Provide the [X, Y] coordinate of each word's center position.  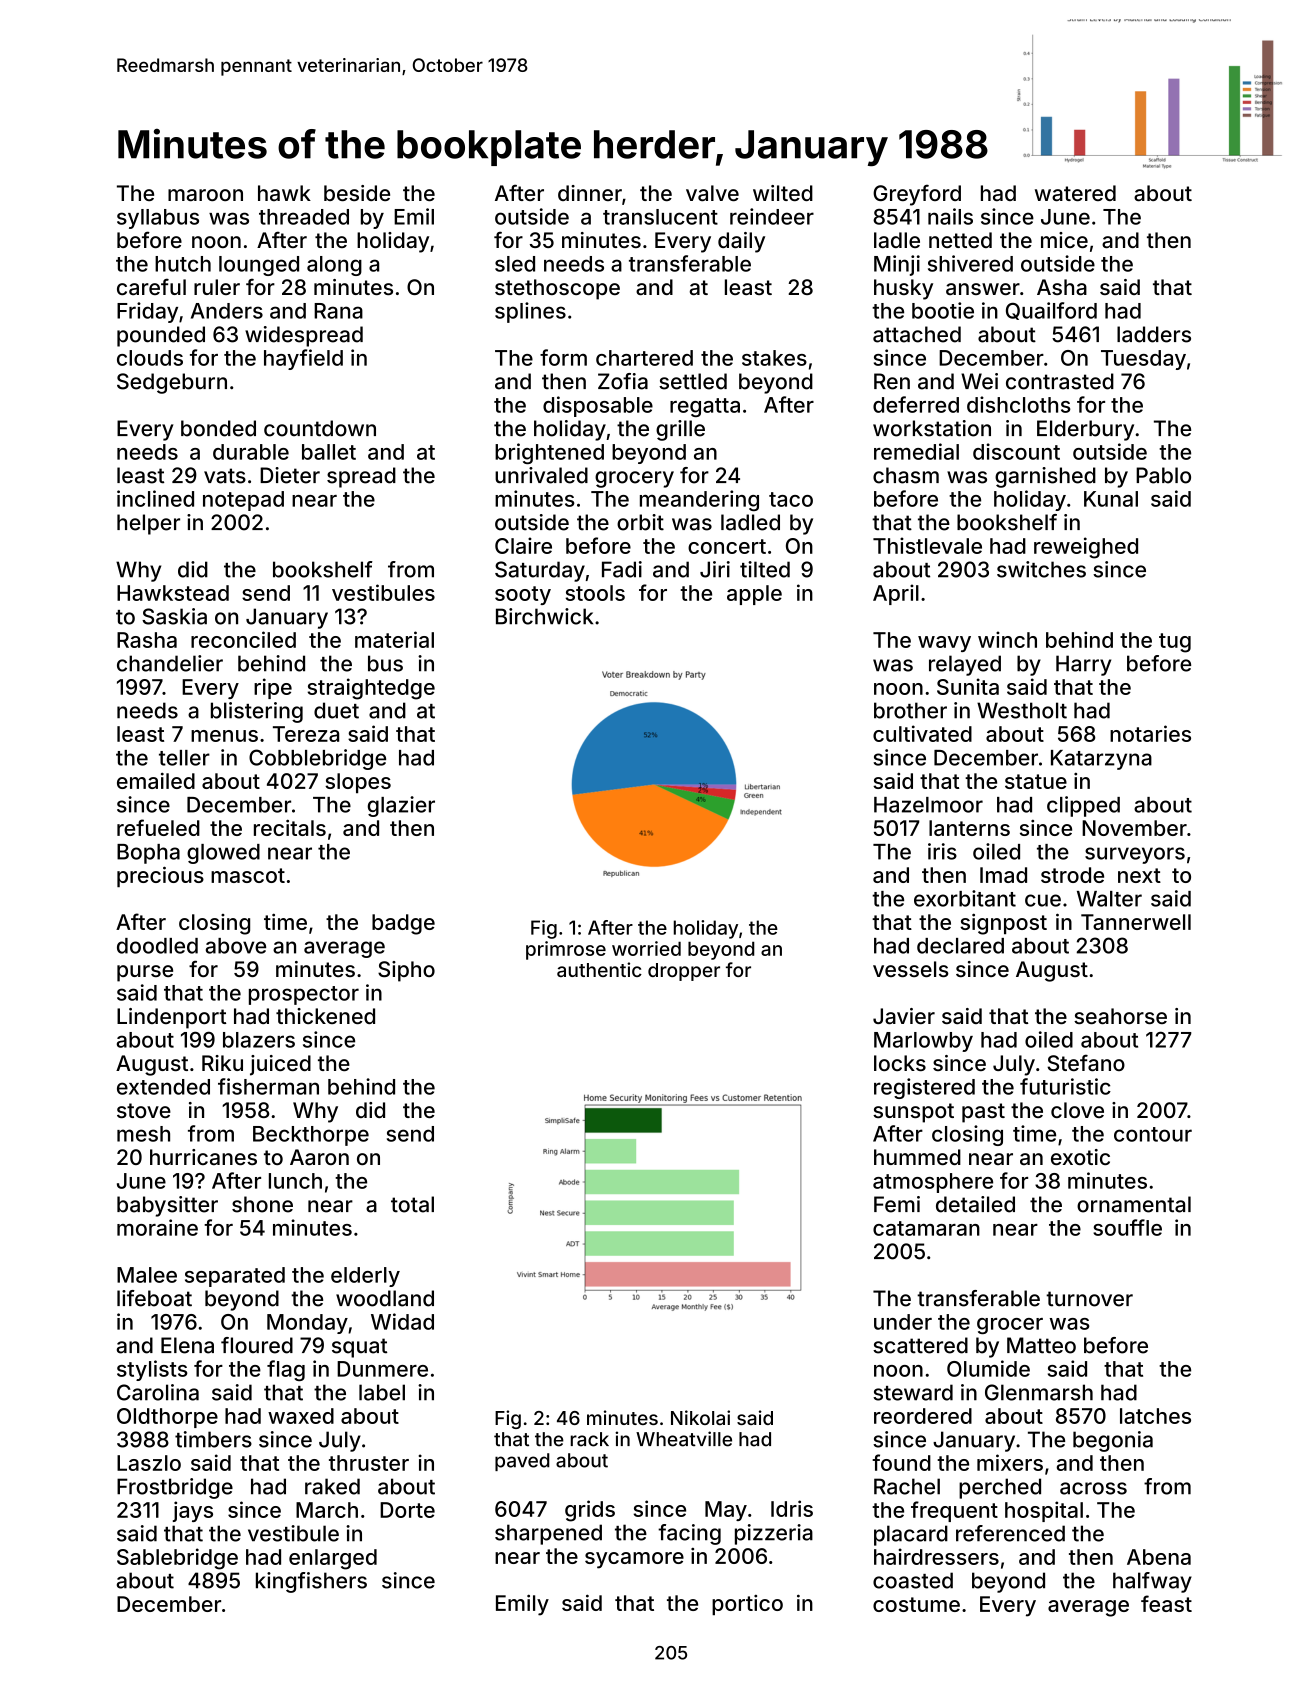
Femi [897, 1204]
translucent [660, 217]
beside [357, 193]
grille [680, 430]
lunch [295, 1181]
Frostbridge [175, 1488]
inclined [155, 498]
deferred [916, 404]
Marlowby [923, 1042]
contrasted [1060, 381]
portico [747, 1605]
